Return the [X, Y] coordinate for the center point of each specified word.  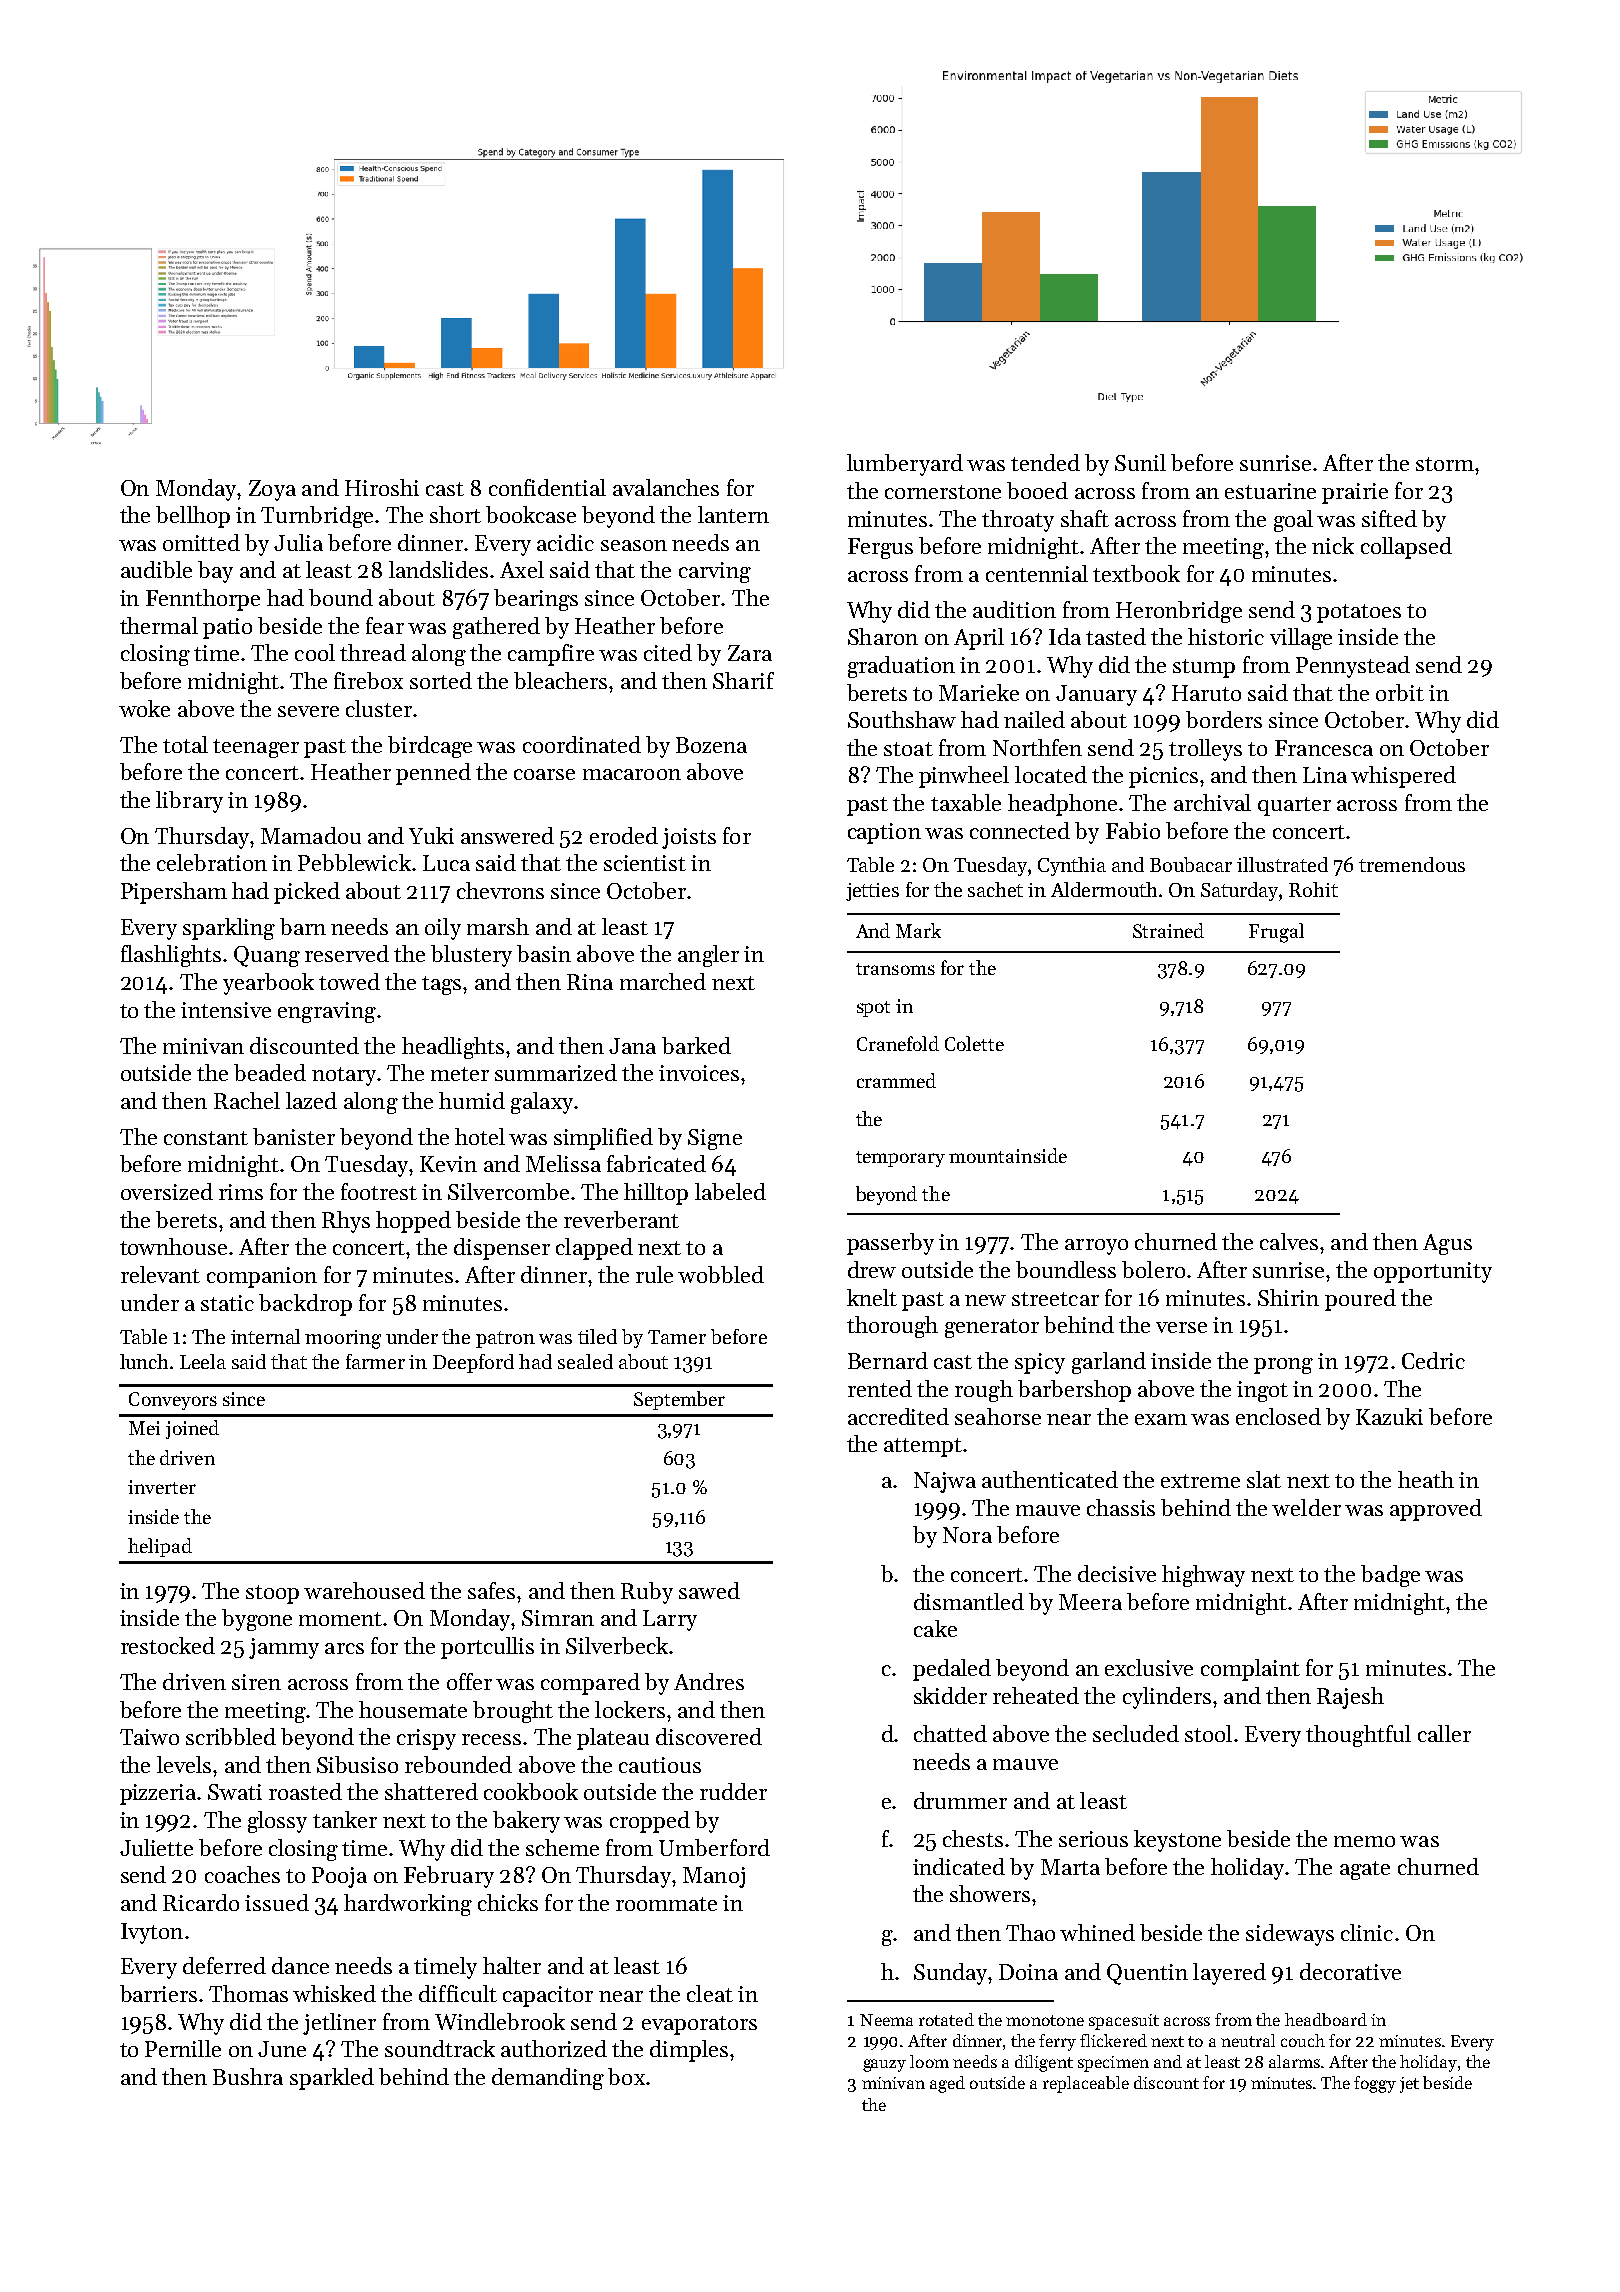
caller [1444, 1733]
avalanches [666, 487]
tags [441, 985]
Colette [974, 1043]
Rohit [1313, 889]
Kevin [448, 1164]
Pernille [183, 2048]
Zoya [272, 490]
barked [696, 1045]
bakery [526, 1822]
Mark [918, 930]
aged [947, 2084]
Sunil [1140, 462]
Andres [709, 1681]
